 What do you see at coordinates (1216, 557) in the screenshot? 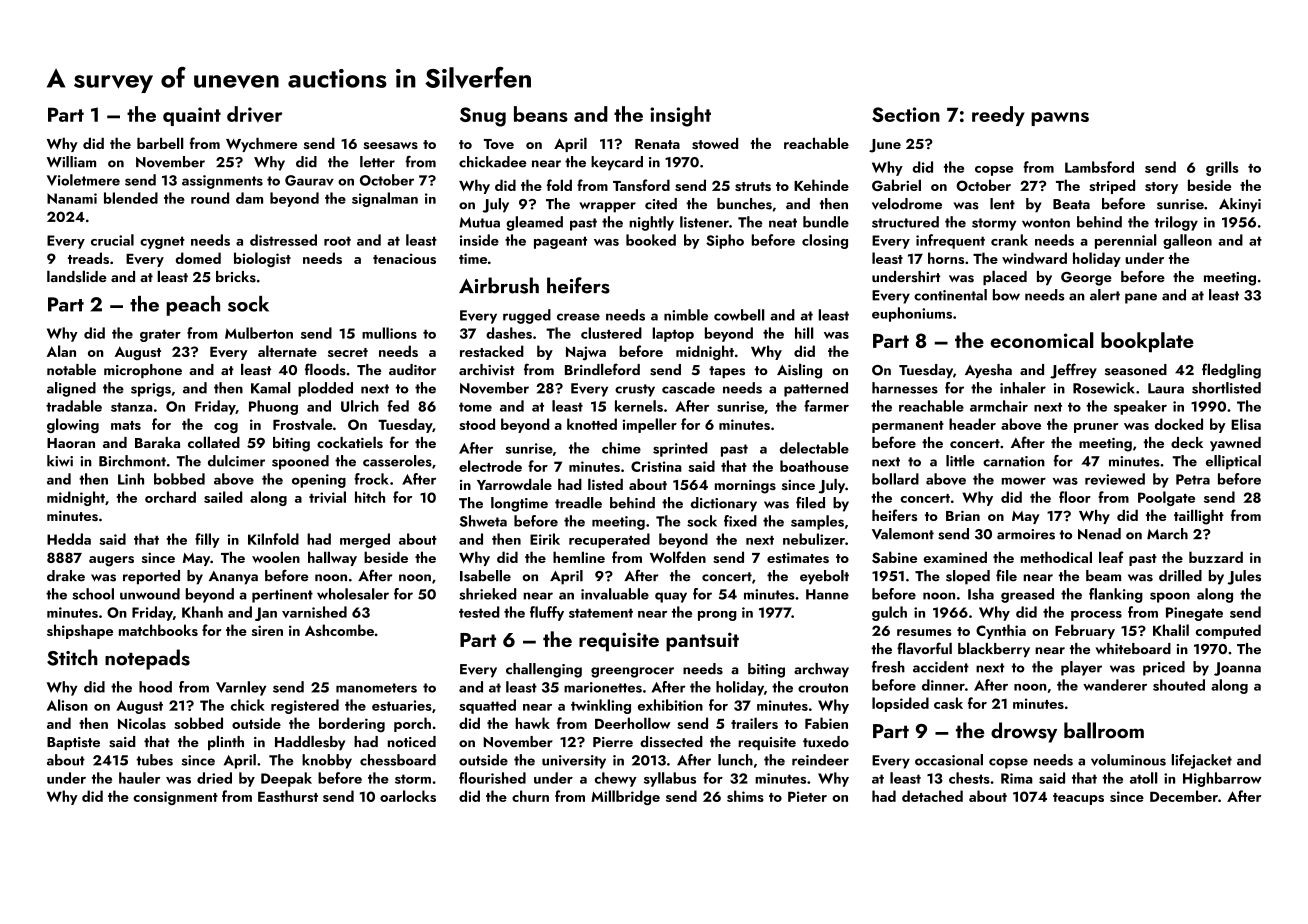
I see `buzzard` at bounding box center [1216, 557].
